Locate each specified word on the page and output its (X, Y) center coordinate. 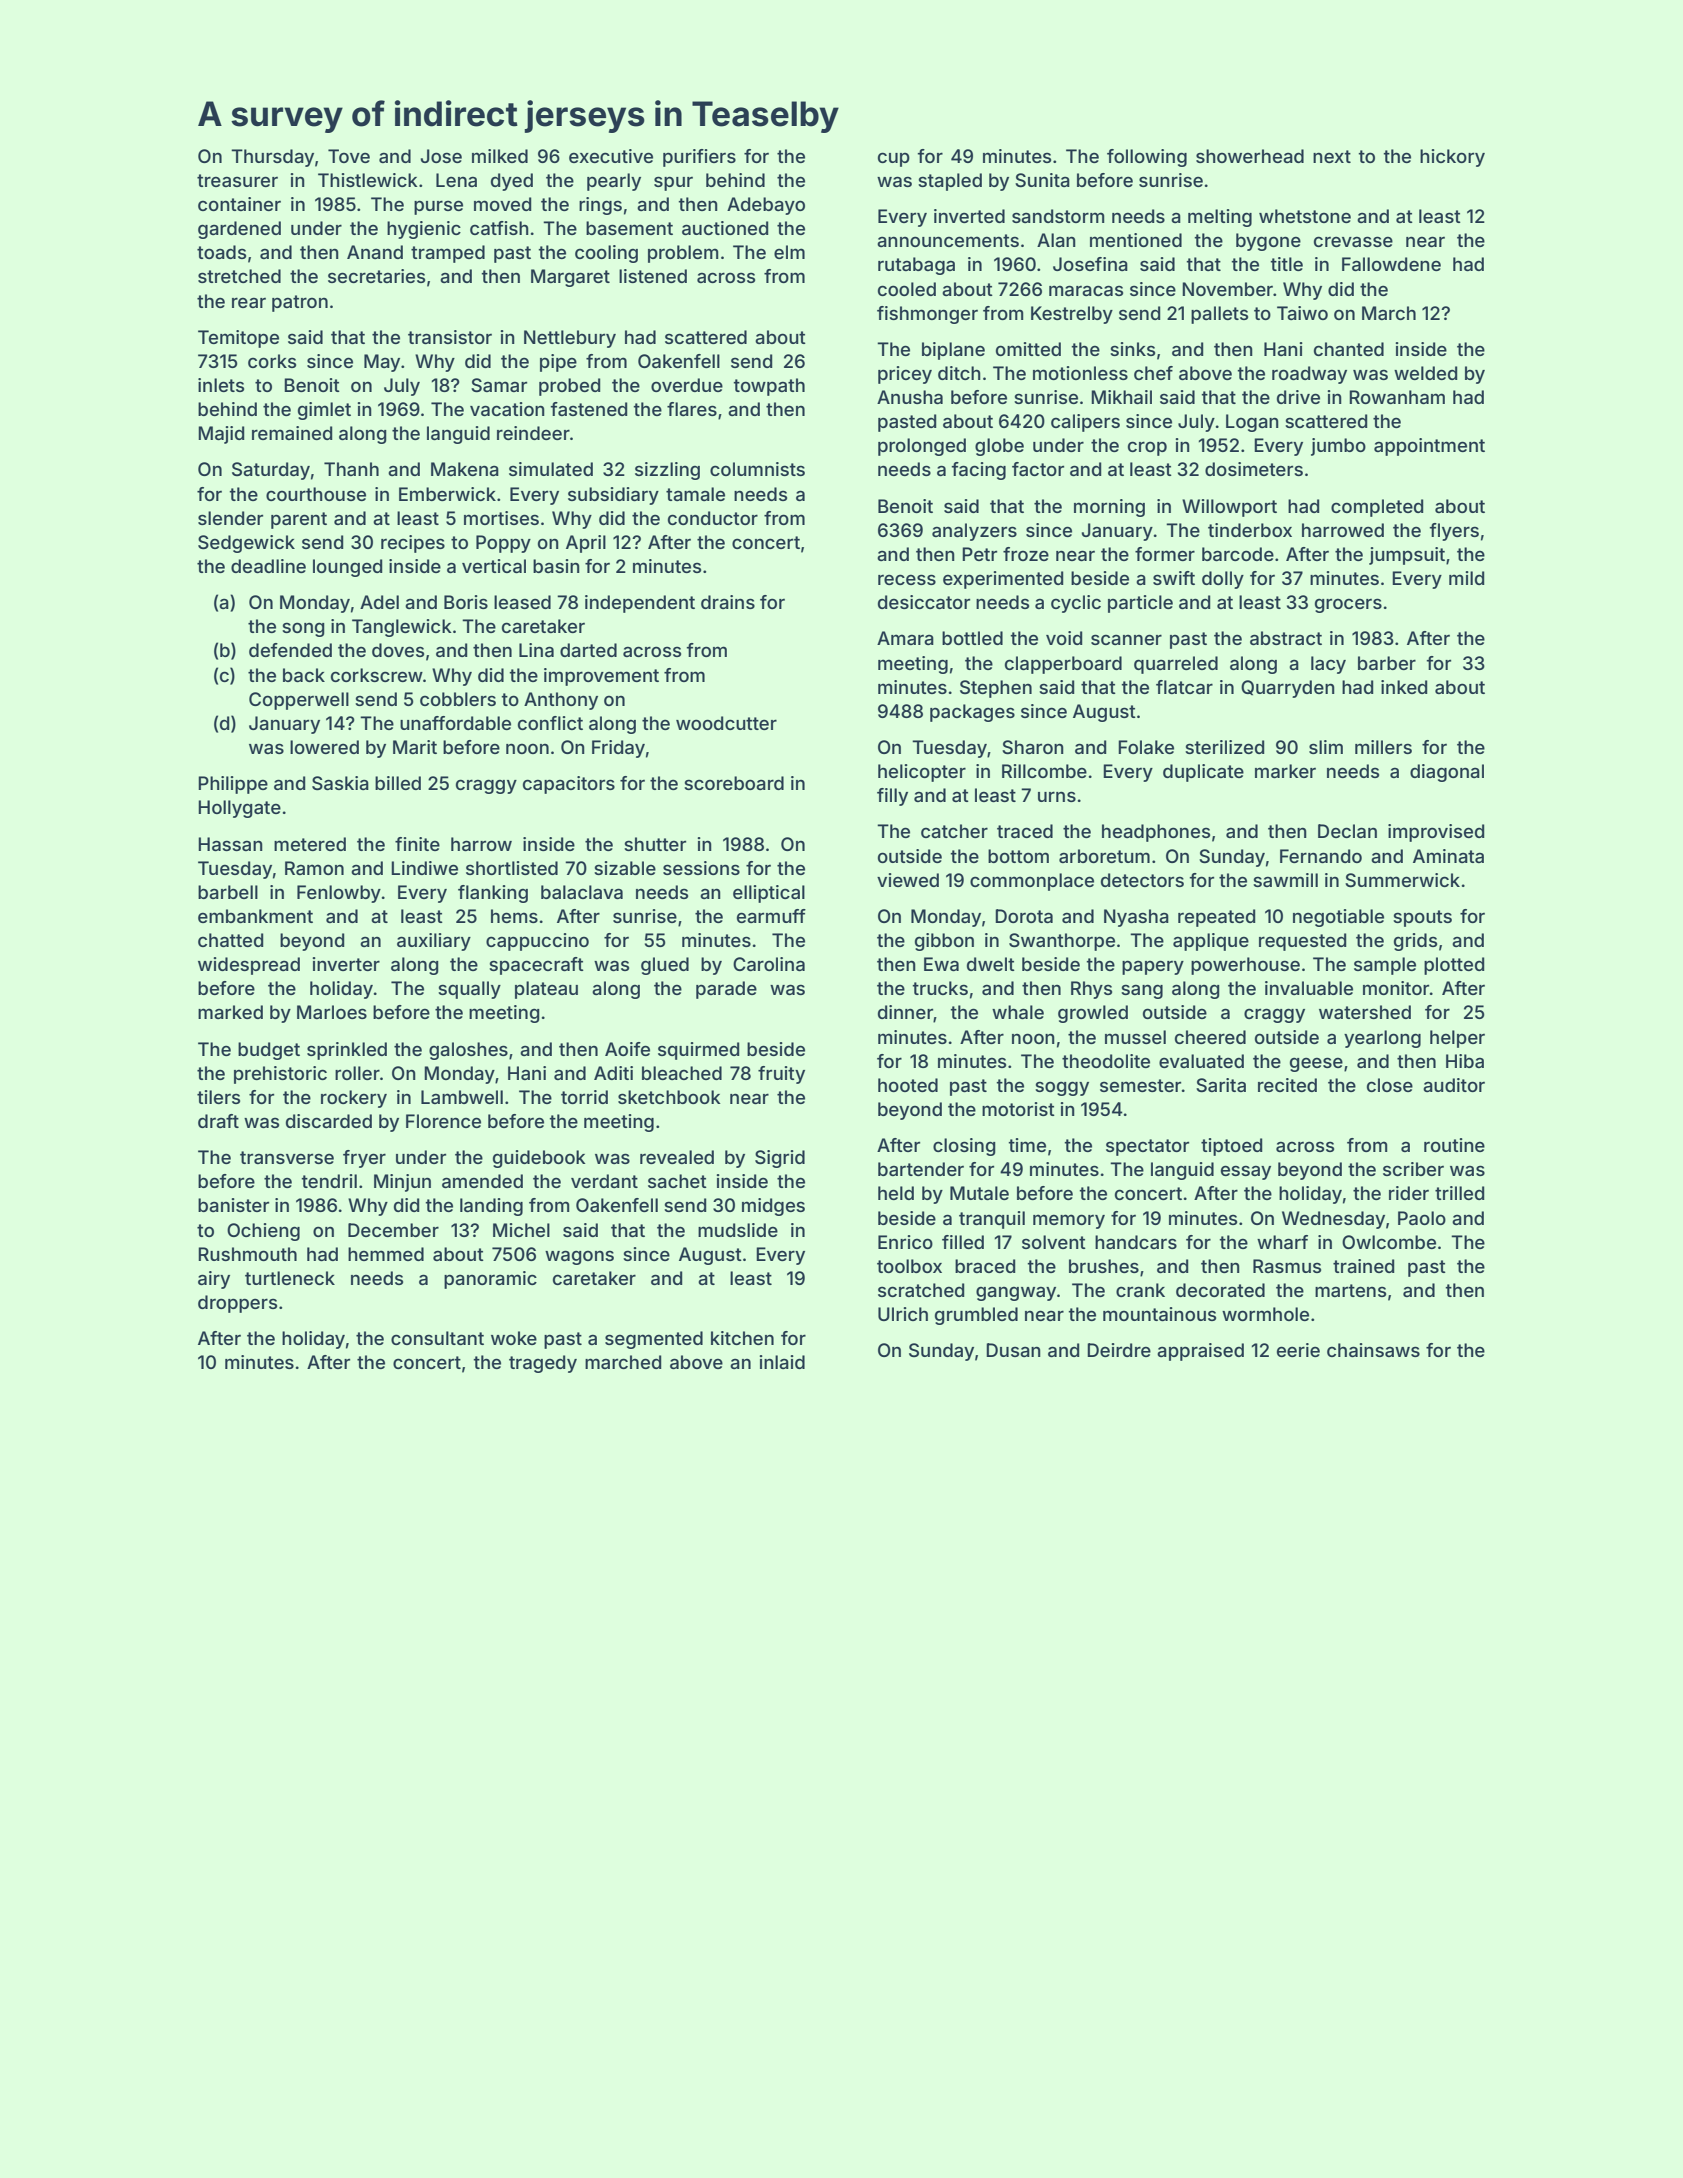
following (1147, 158)
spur (673, 183)
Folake (1146, 747)
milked (500, 156)
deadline (268, 566)
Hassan (230, 844)
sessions (701, 868)
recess (907, 579)
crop (1147, 448)
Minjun (402, 1183)
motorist (1018, 1109)
